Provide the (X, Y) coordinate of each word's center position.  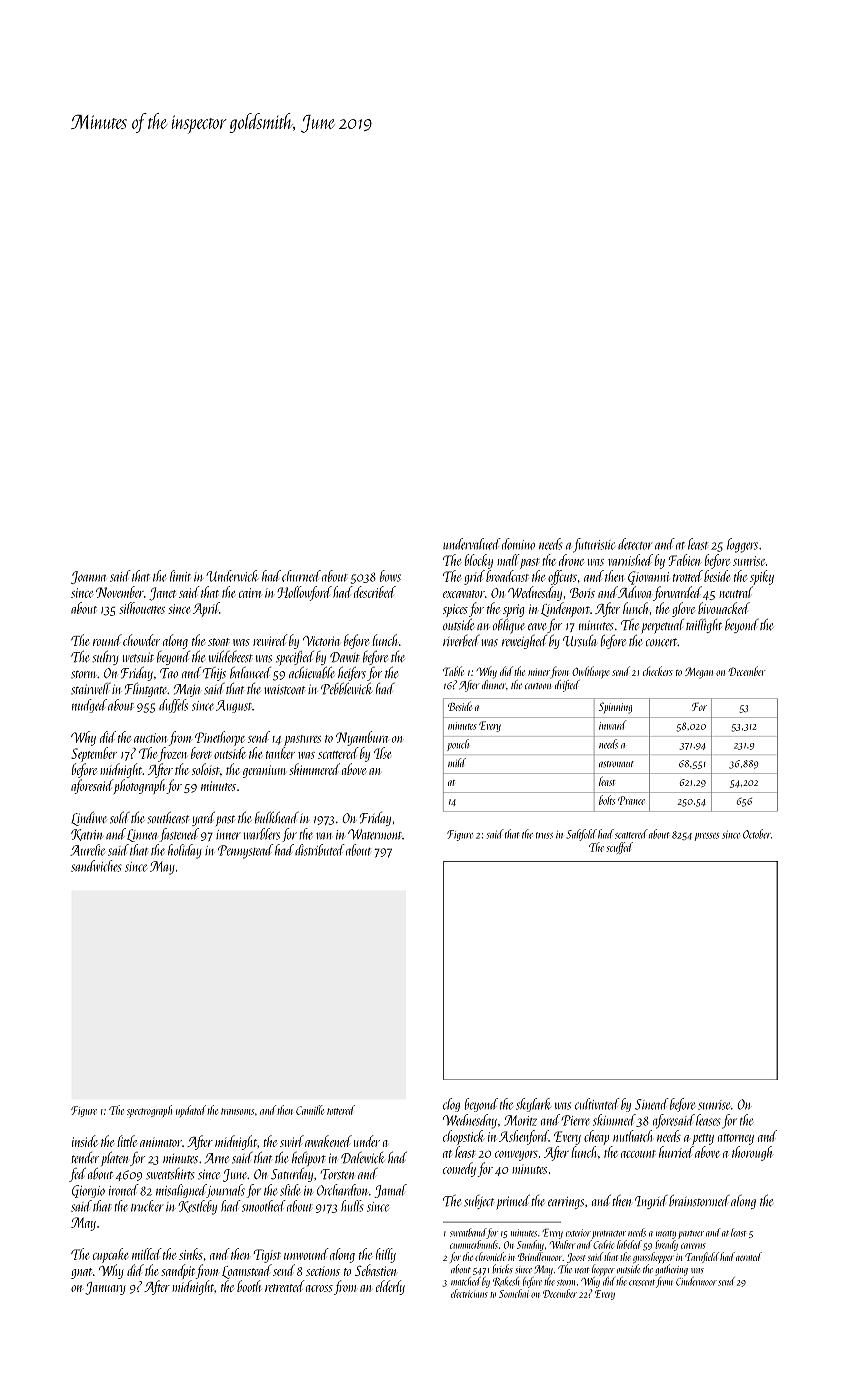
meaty (666, 1235)
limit (180, 576)
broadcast (507, 576)
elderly (390, 1287)
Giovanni (648, 578)
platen (114, 1159)
